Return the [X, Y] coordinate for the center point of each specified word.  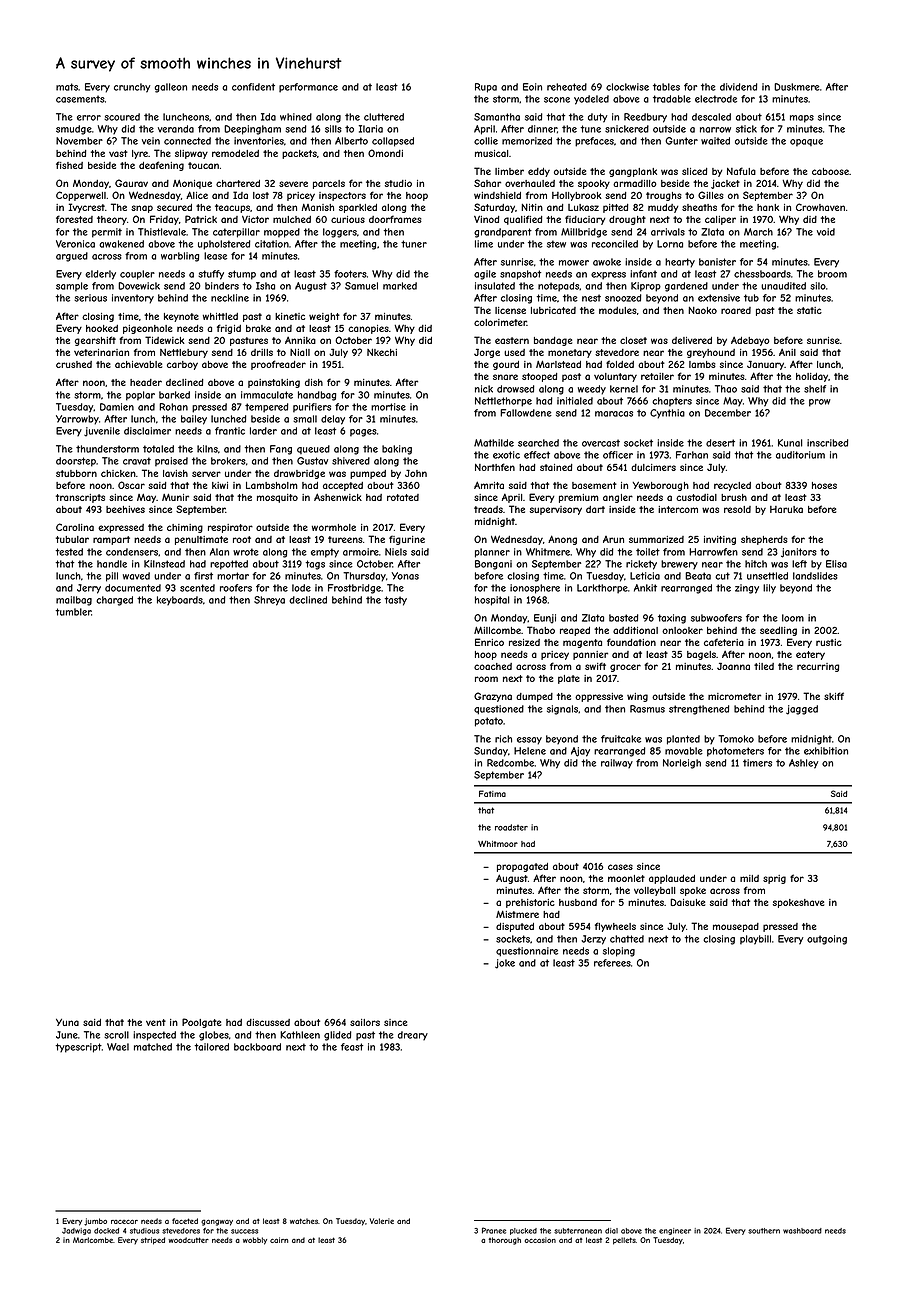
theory [112, 220]
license [510, 310]
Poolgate [201, 1023]
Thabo [541, 630]
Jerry [89, 589]
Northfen [495, 467]
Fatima [492, 793]
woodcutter [188, 1240]
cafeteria [724, 642]
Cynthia [667, 414]
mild [749, 878]
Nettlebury [184, 353]
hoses [824, 485]
